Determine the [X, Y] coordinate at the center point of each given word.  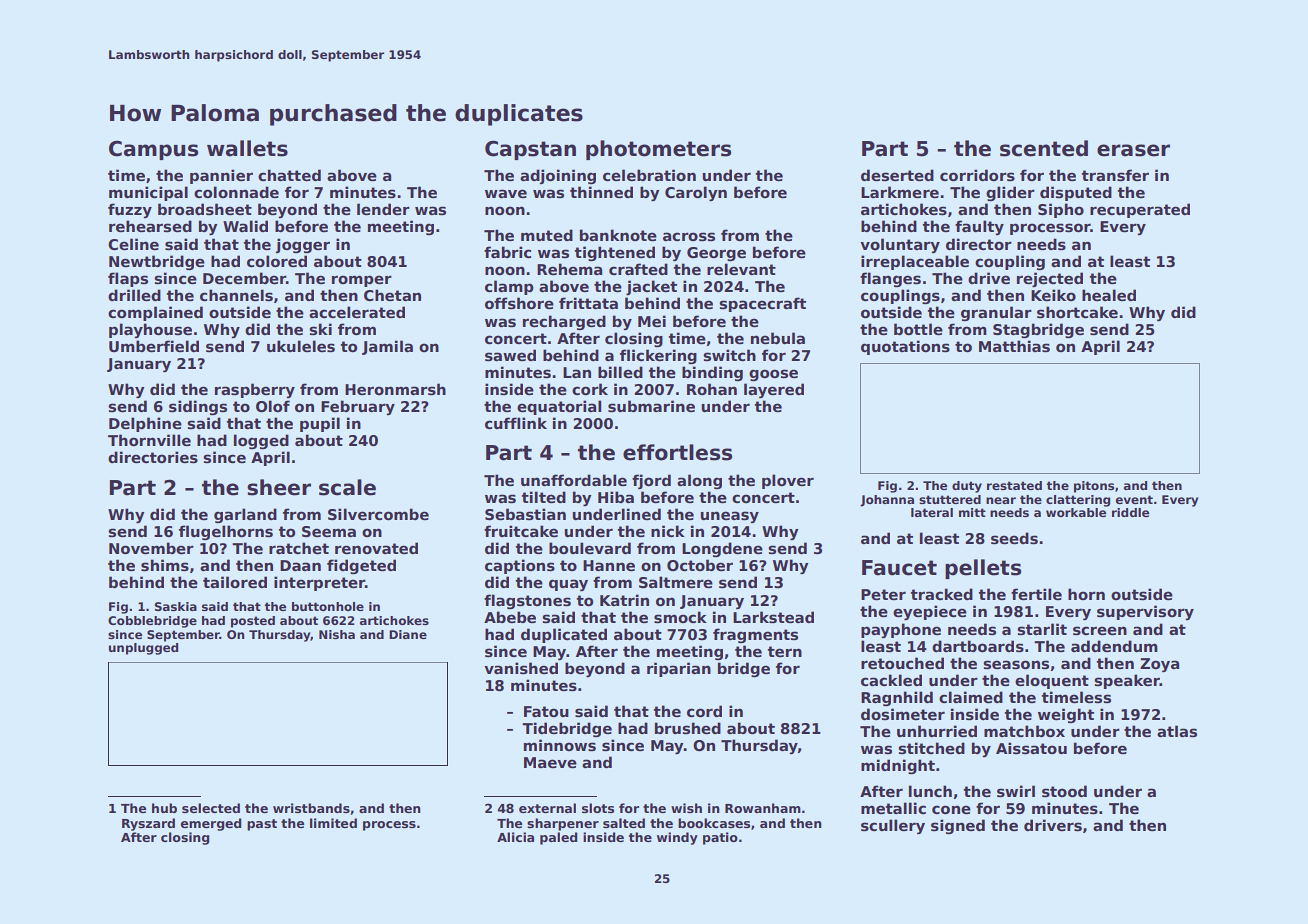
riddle [1130, 512]
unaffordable [574, 480]
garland [245, 515]
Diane [408, 634]
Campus [153, 150]
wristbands [311, 808]
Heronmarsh [395, 389]
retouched [902, 663]
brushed [688, 728]
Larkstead [773, 617]
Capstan [530, 150]
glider [1010, 193]
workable [1076, 512]
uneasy [729, 517]
